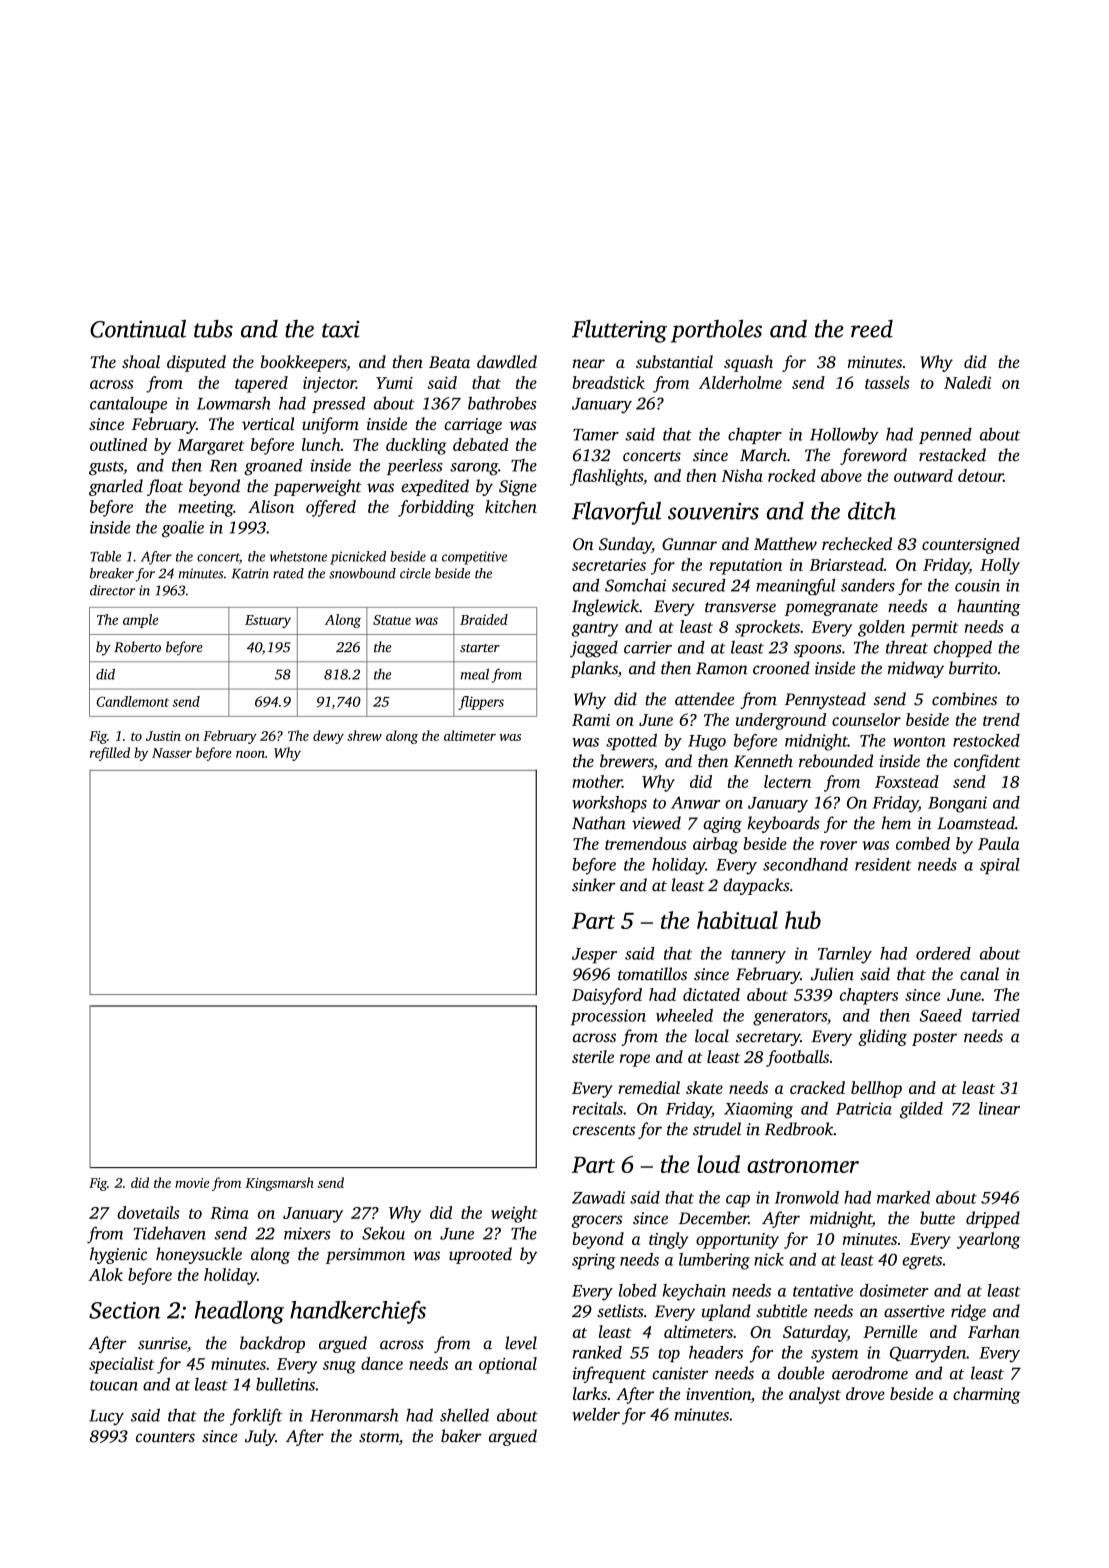  What do you see at coordinates (599, 823) in the document?
I see `Nathan` at bounding box center [599, 823].
